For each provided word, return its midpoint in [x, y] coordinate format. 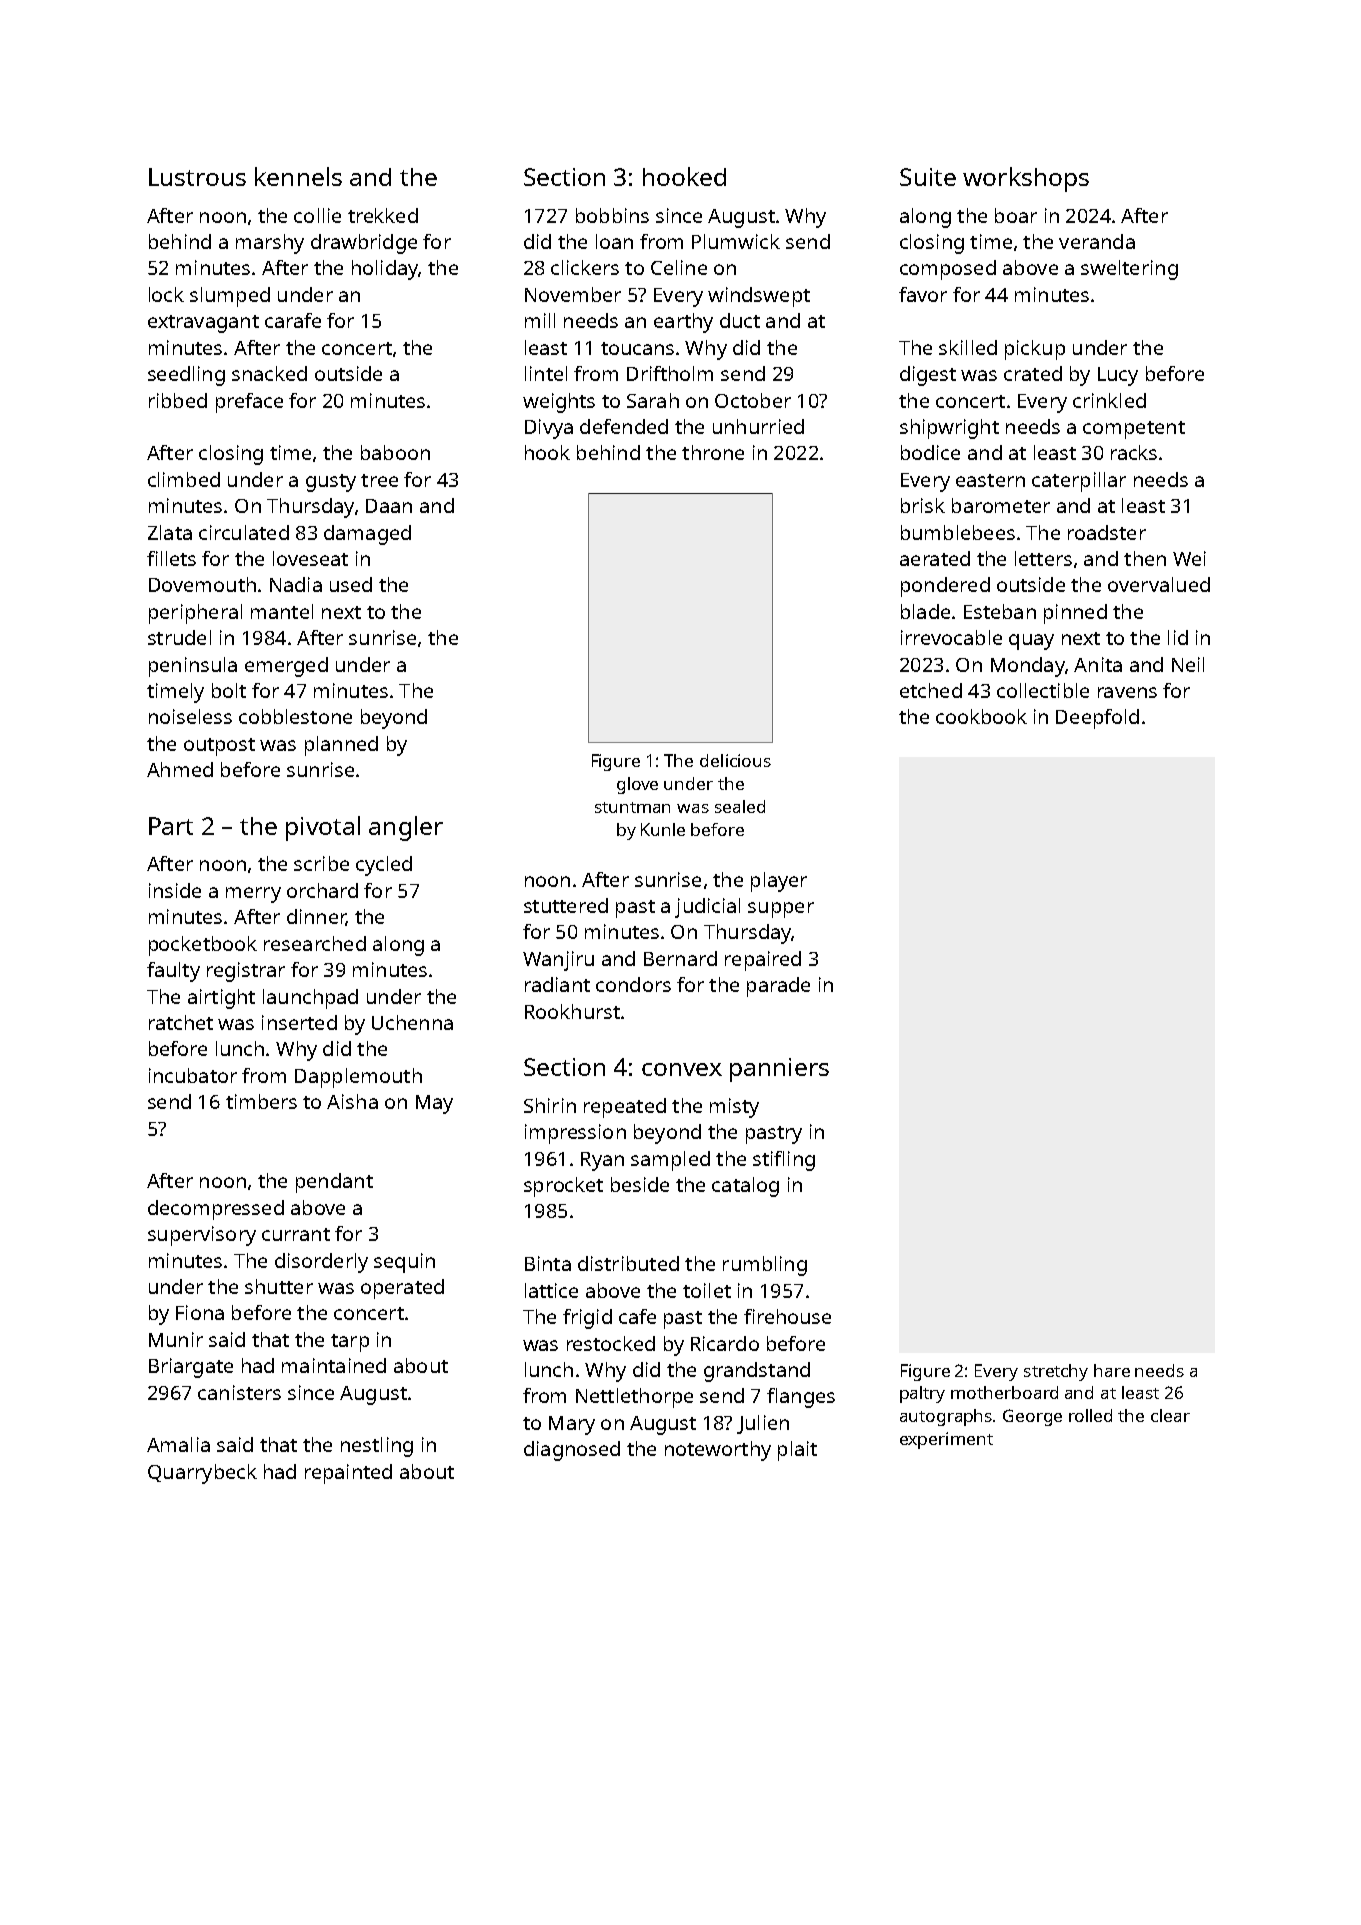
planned [341, 746]
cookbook [981, 716]
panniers [779, 1070]
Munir [176, 1339]
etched [931, 690]
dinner [316, 917]
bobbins [612, 215]
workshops [1026, 179]
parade [778, 987]
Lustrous [197, 177]
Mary [572, 1425]
